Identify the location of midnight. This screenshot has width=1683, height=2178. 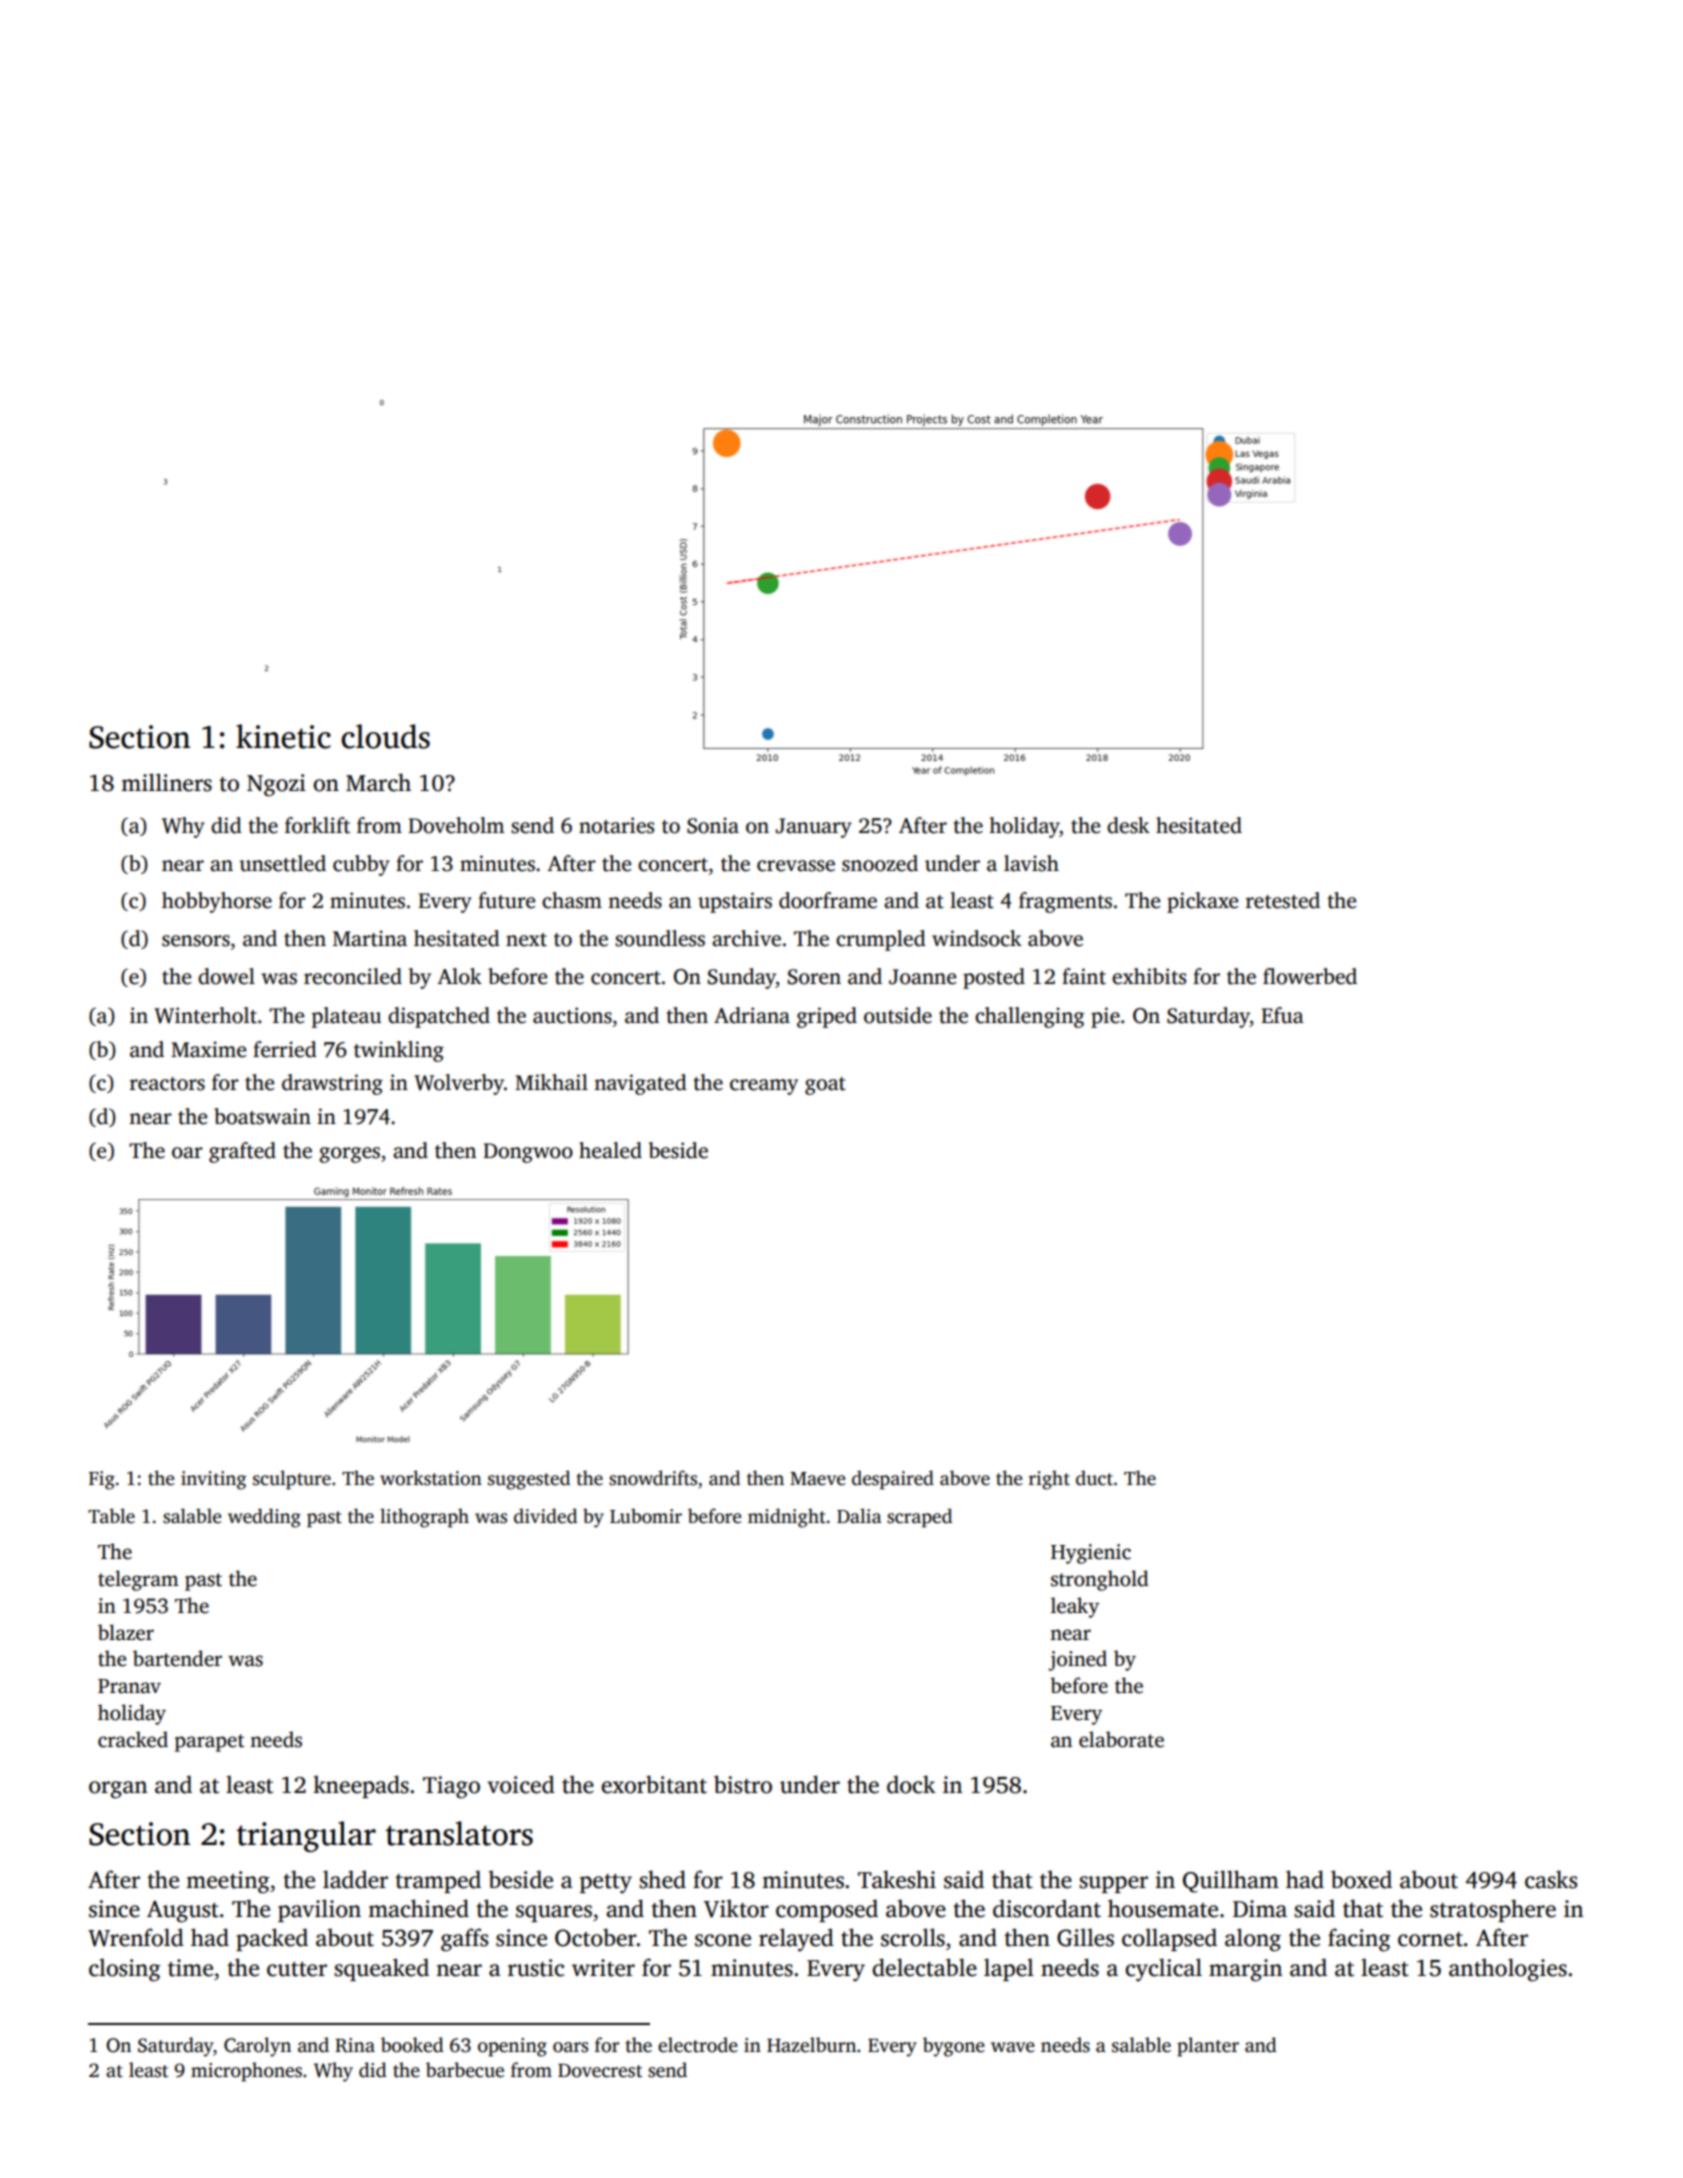
(787, 1518).
